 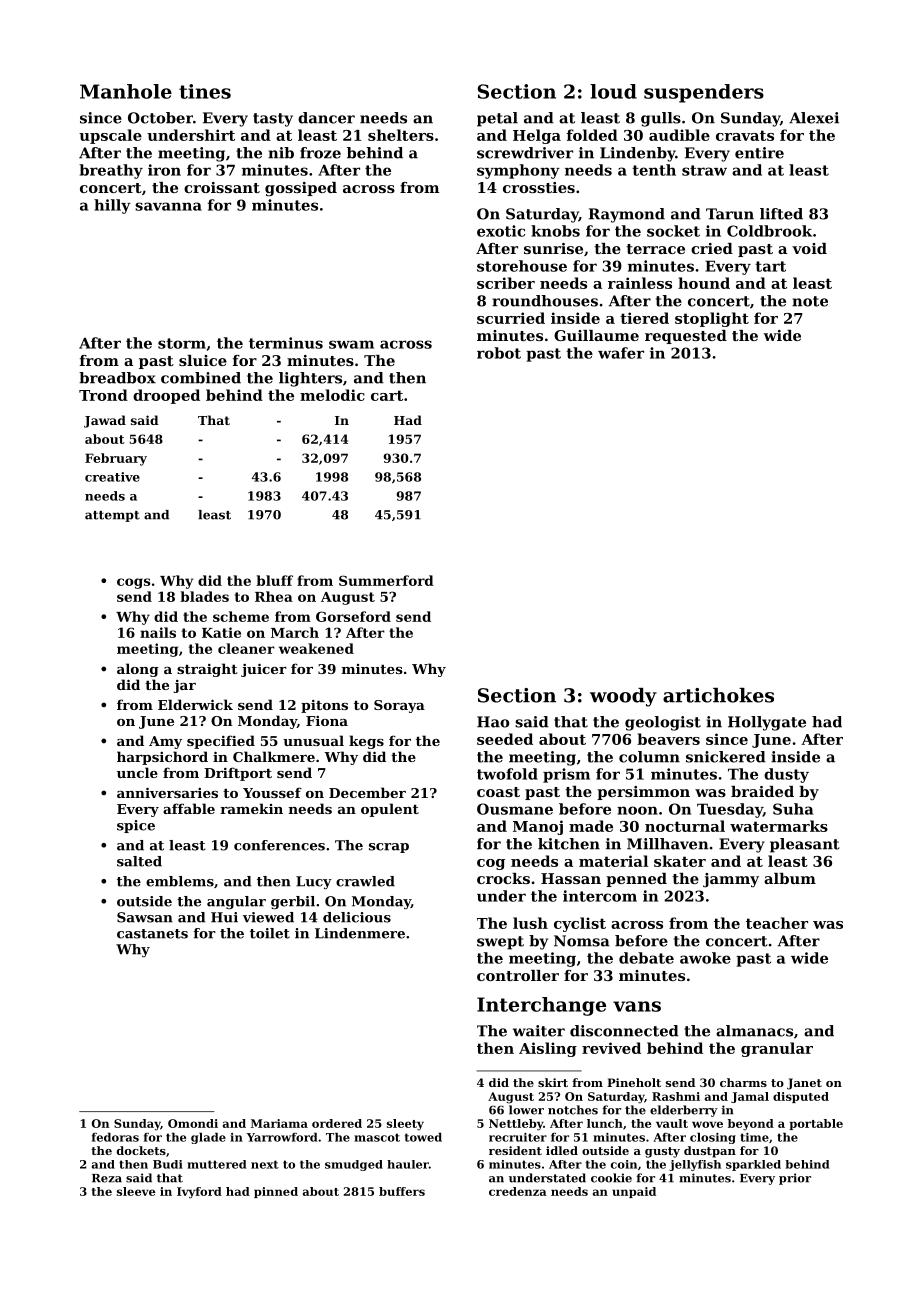 I want to click on requested, so click(x=686, y=337).
